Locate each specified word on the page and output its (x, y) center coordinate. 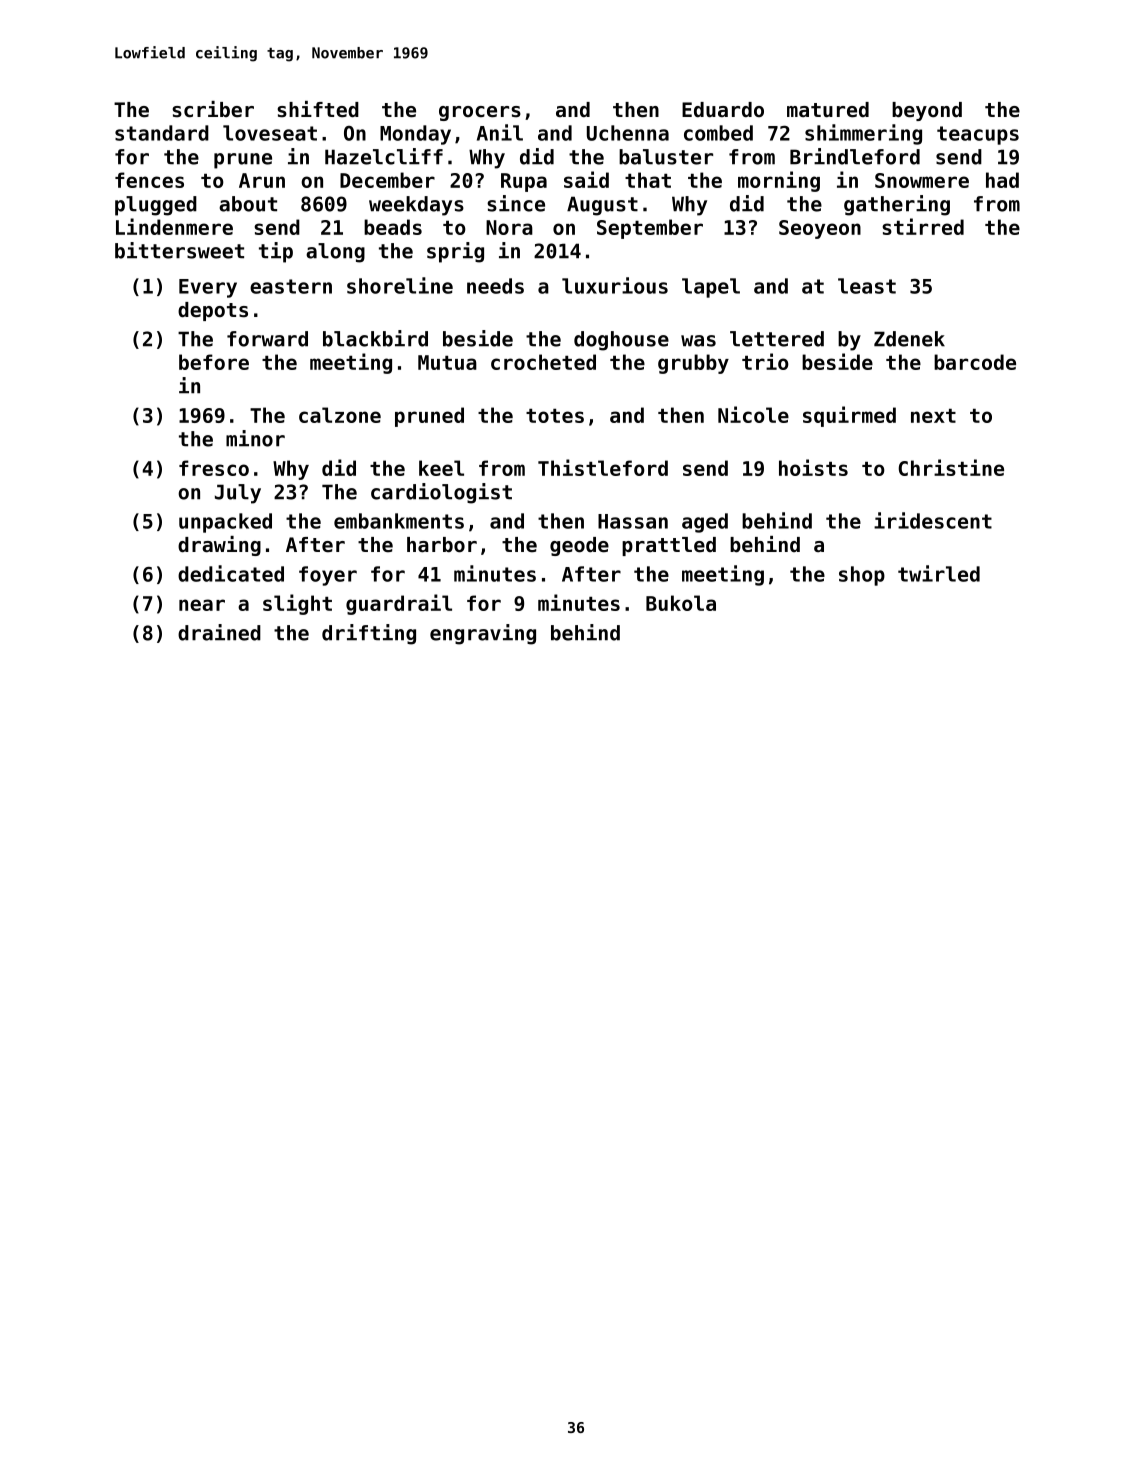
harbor (442, 545)
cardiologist (441, 493)
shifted (318, 109)
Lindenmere (174, 226)
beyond (927, 111)
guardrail (399, 604)
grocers (480, 113)
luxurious (615, 285)
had (1002, 180)
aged (705, 523)
